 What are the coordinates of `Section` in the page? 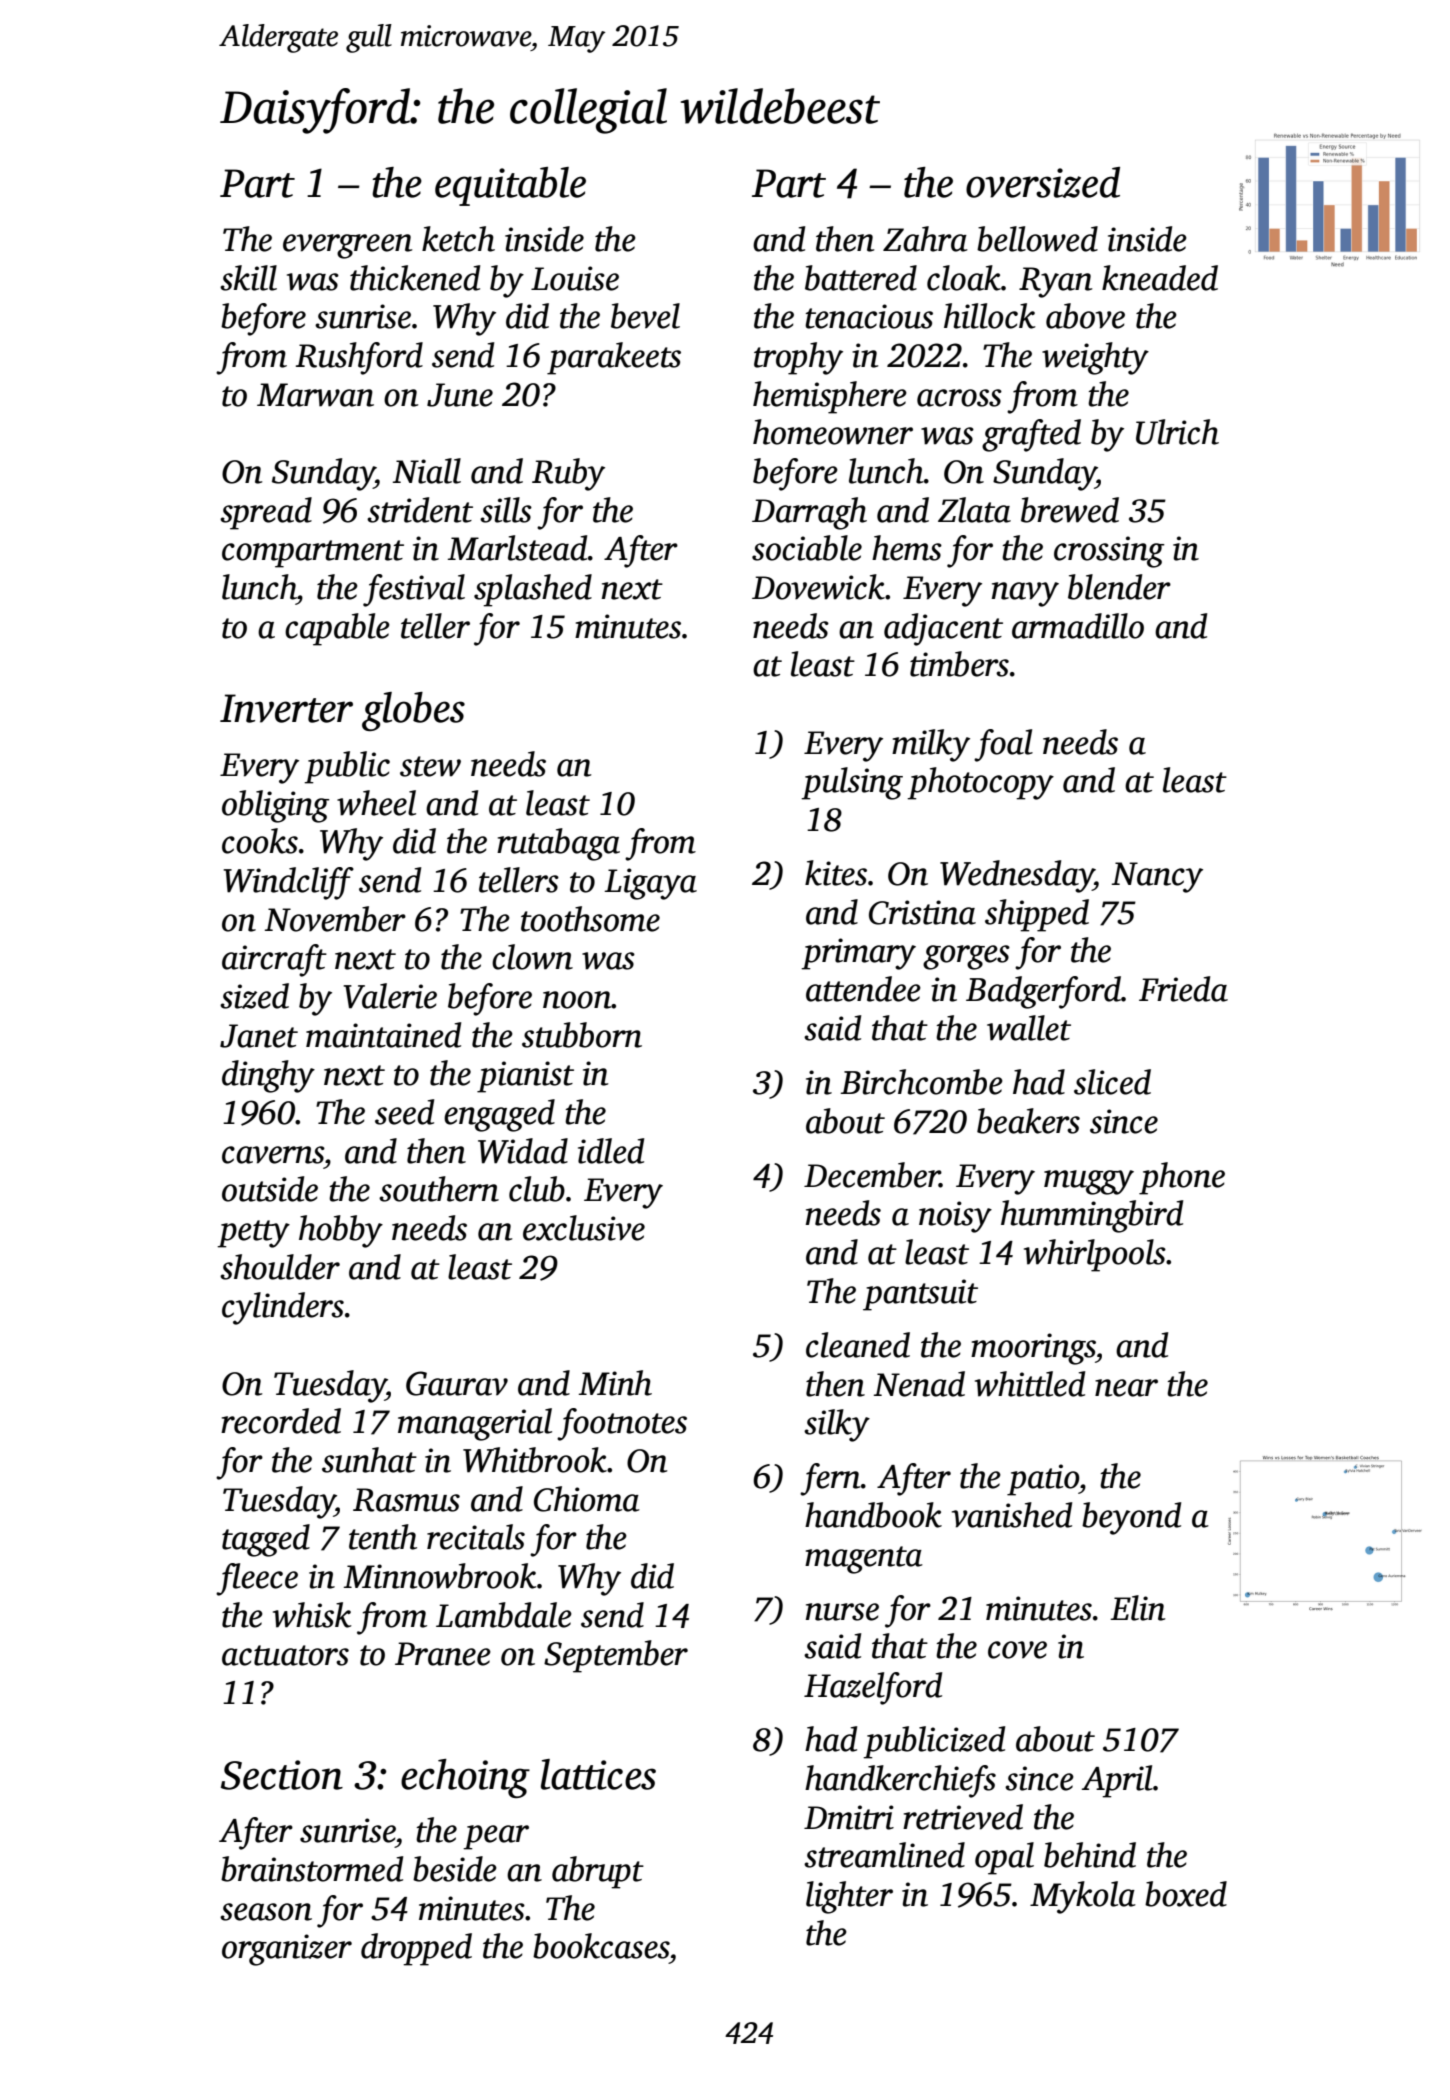 It's located at (282, 1775).
